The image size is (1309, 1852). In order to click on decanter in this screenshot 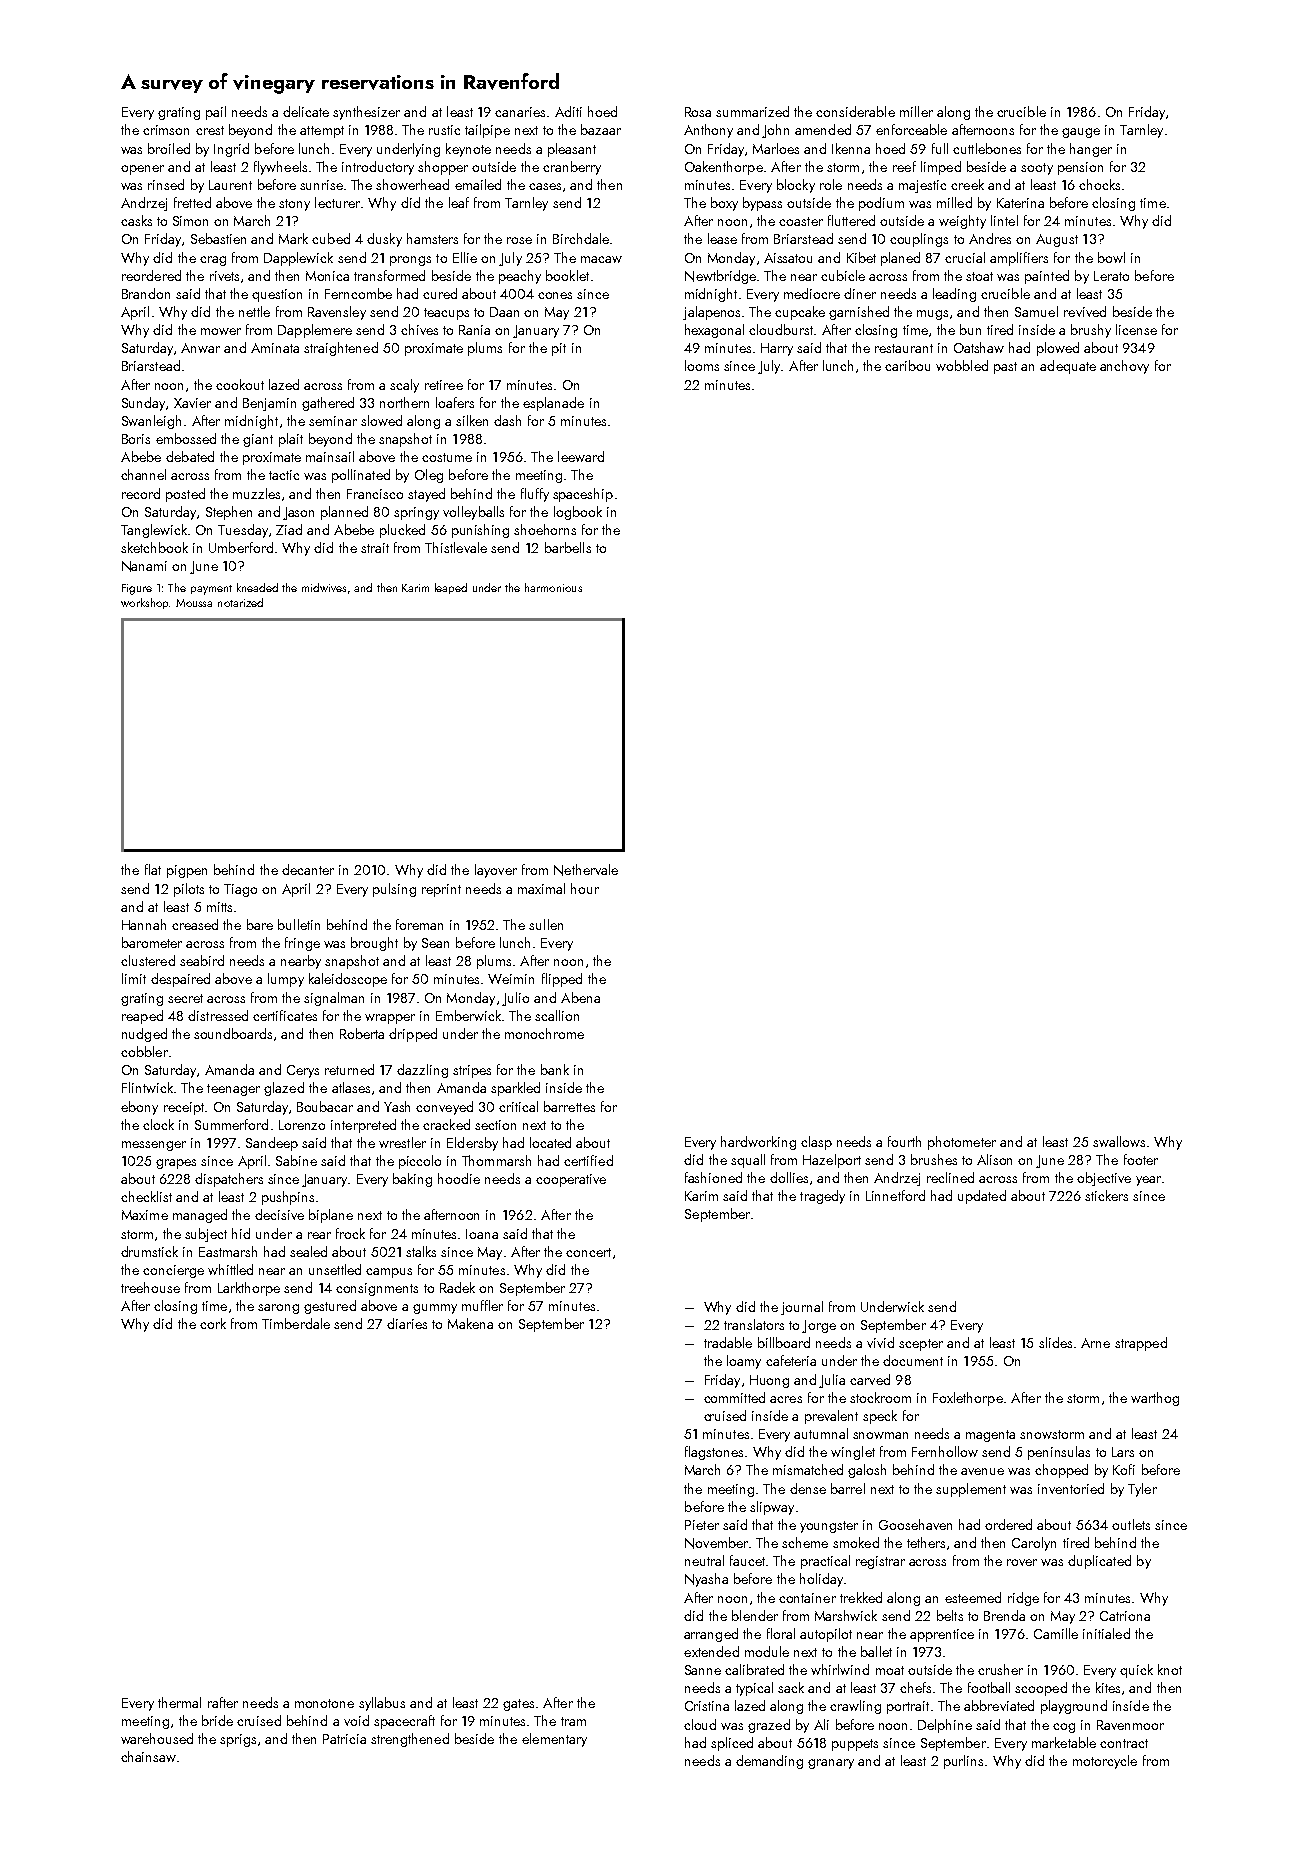, I will do `click(308, 869)`.
